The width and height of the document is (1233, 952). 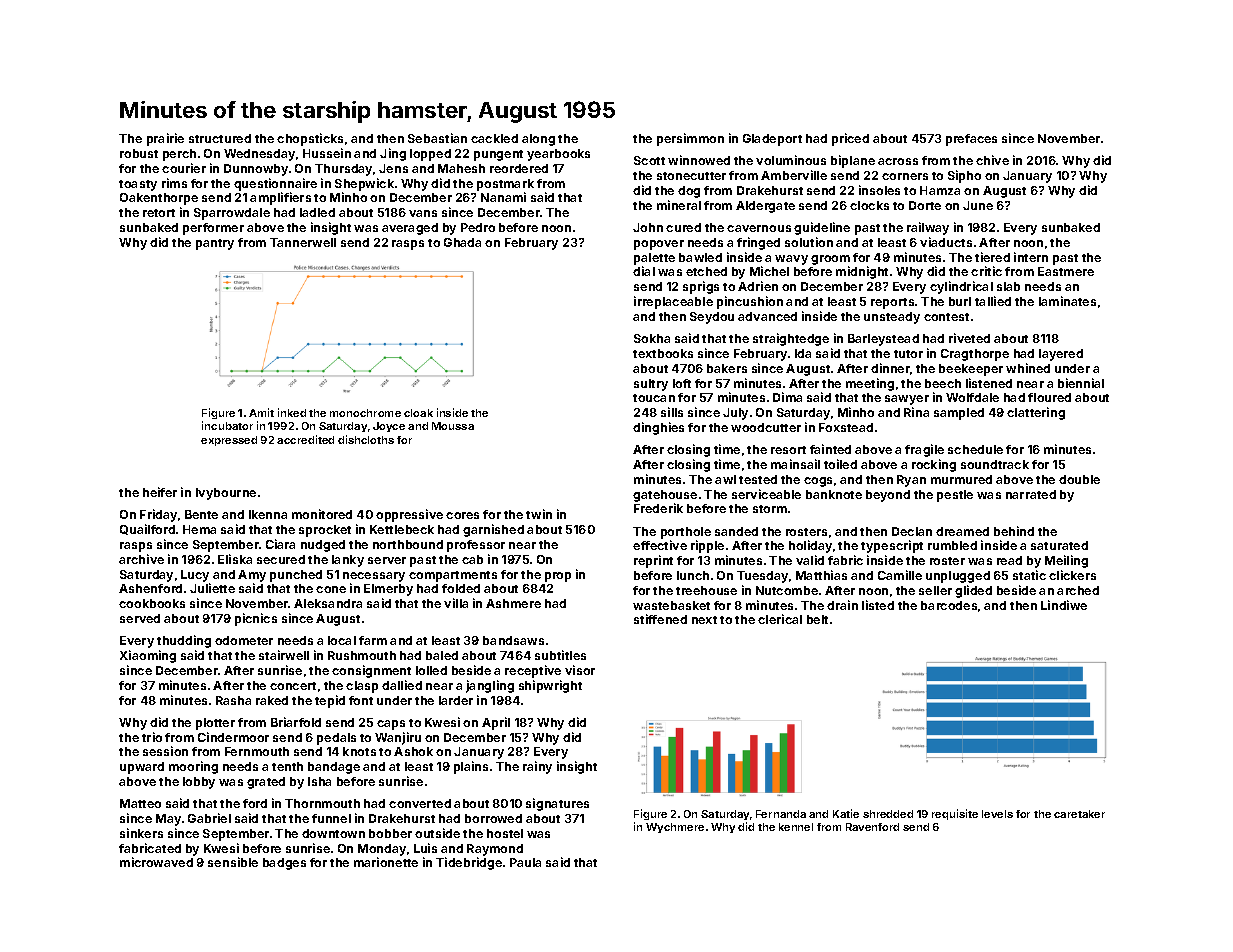 I want to click on prop, so click(x=558, y=577).
